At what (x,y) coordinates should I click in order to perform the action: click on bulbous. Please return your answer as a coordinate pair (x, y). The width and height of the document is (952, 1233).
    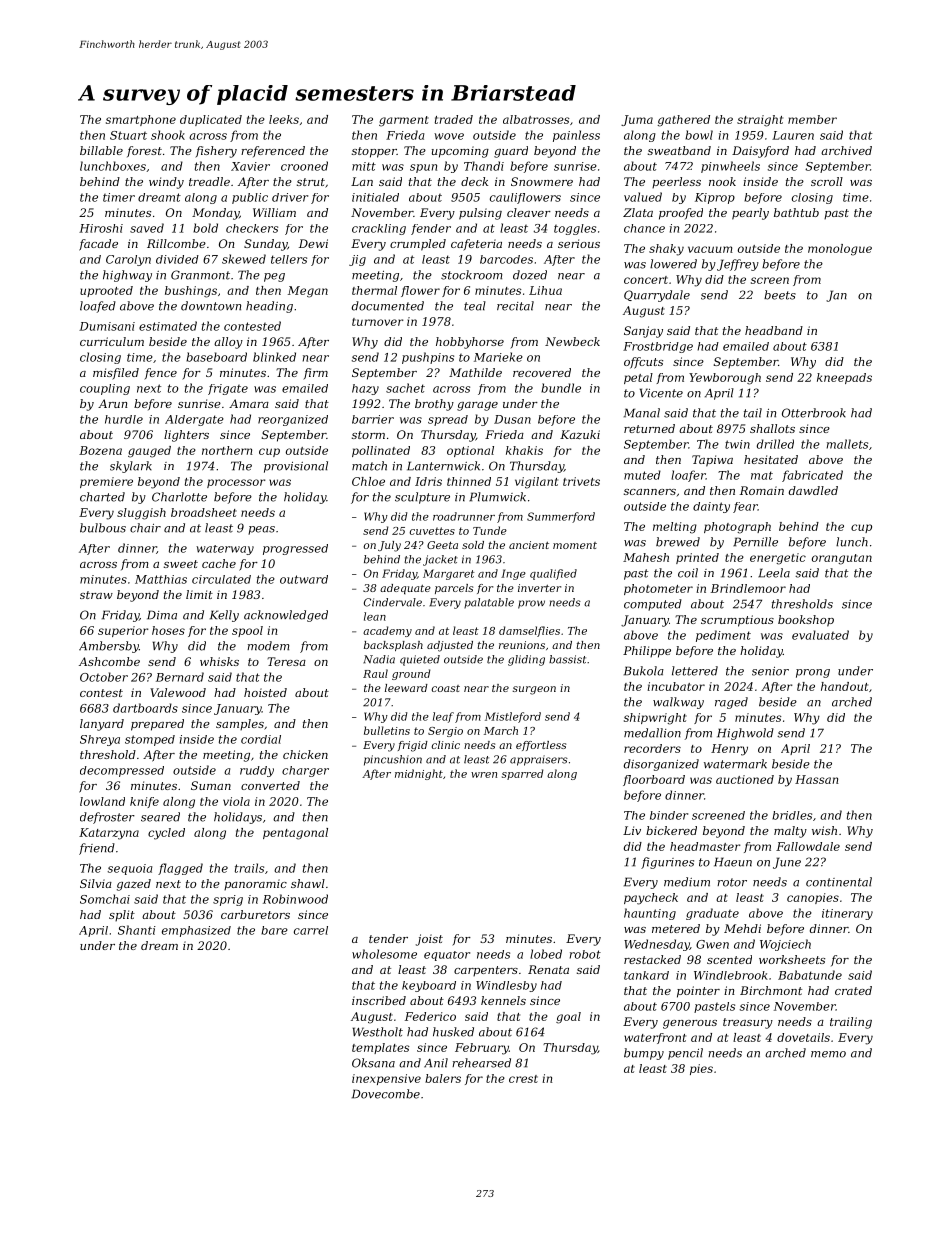
    Looking at the image, I should click on (103, 528).
